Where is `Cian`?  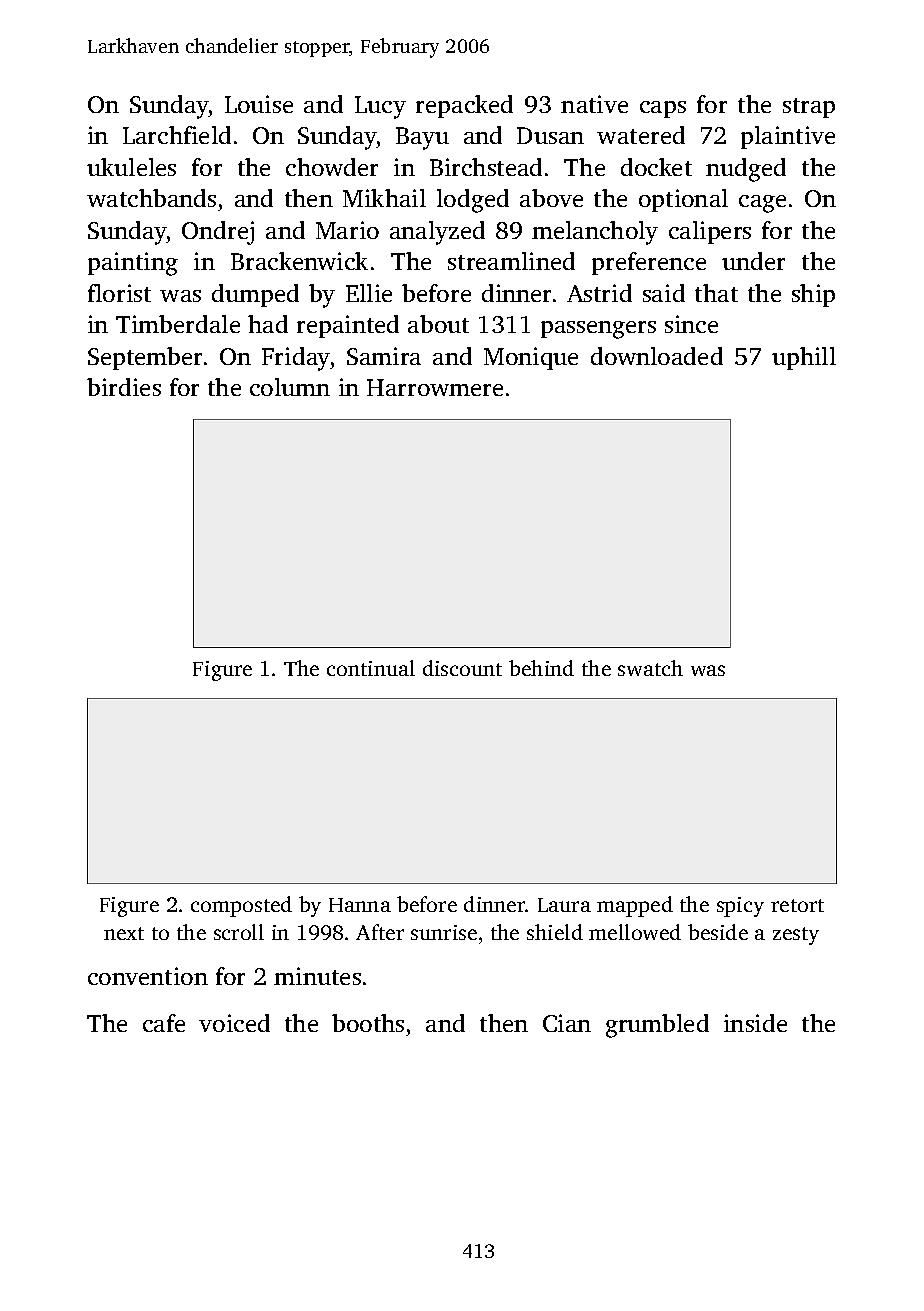 Cian is located at coordinates (567, 1023).
